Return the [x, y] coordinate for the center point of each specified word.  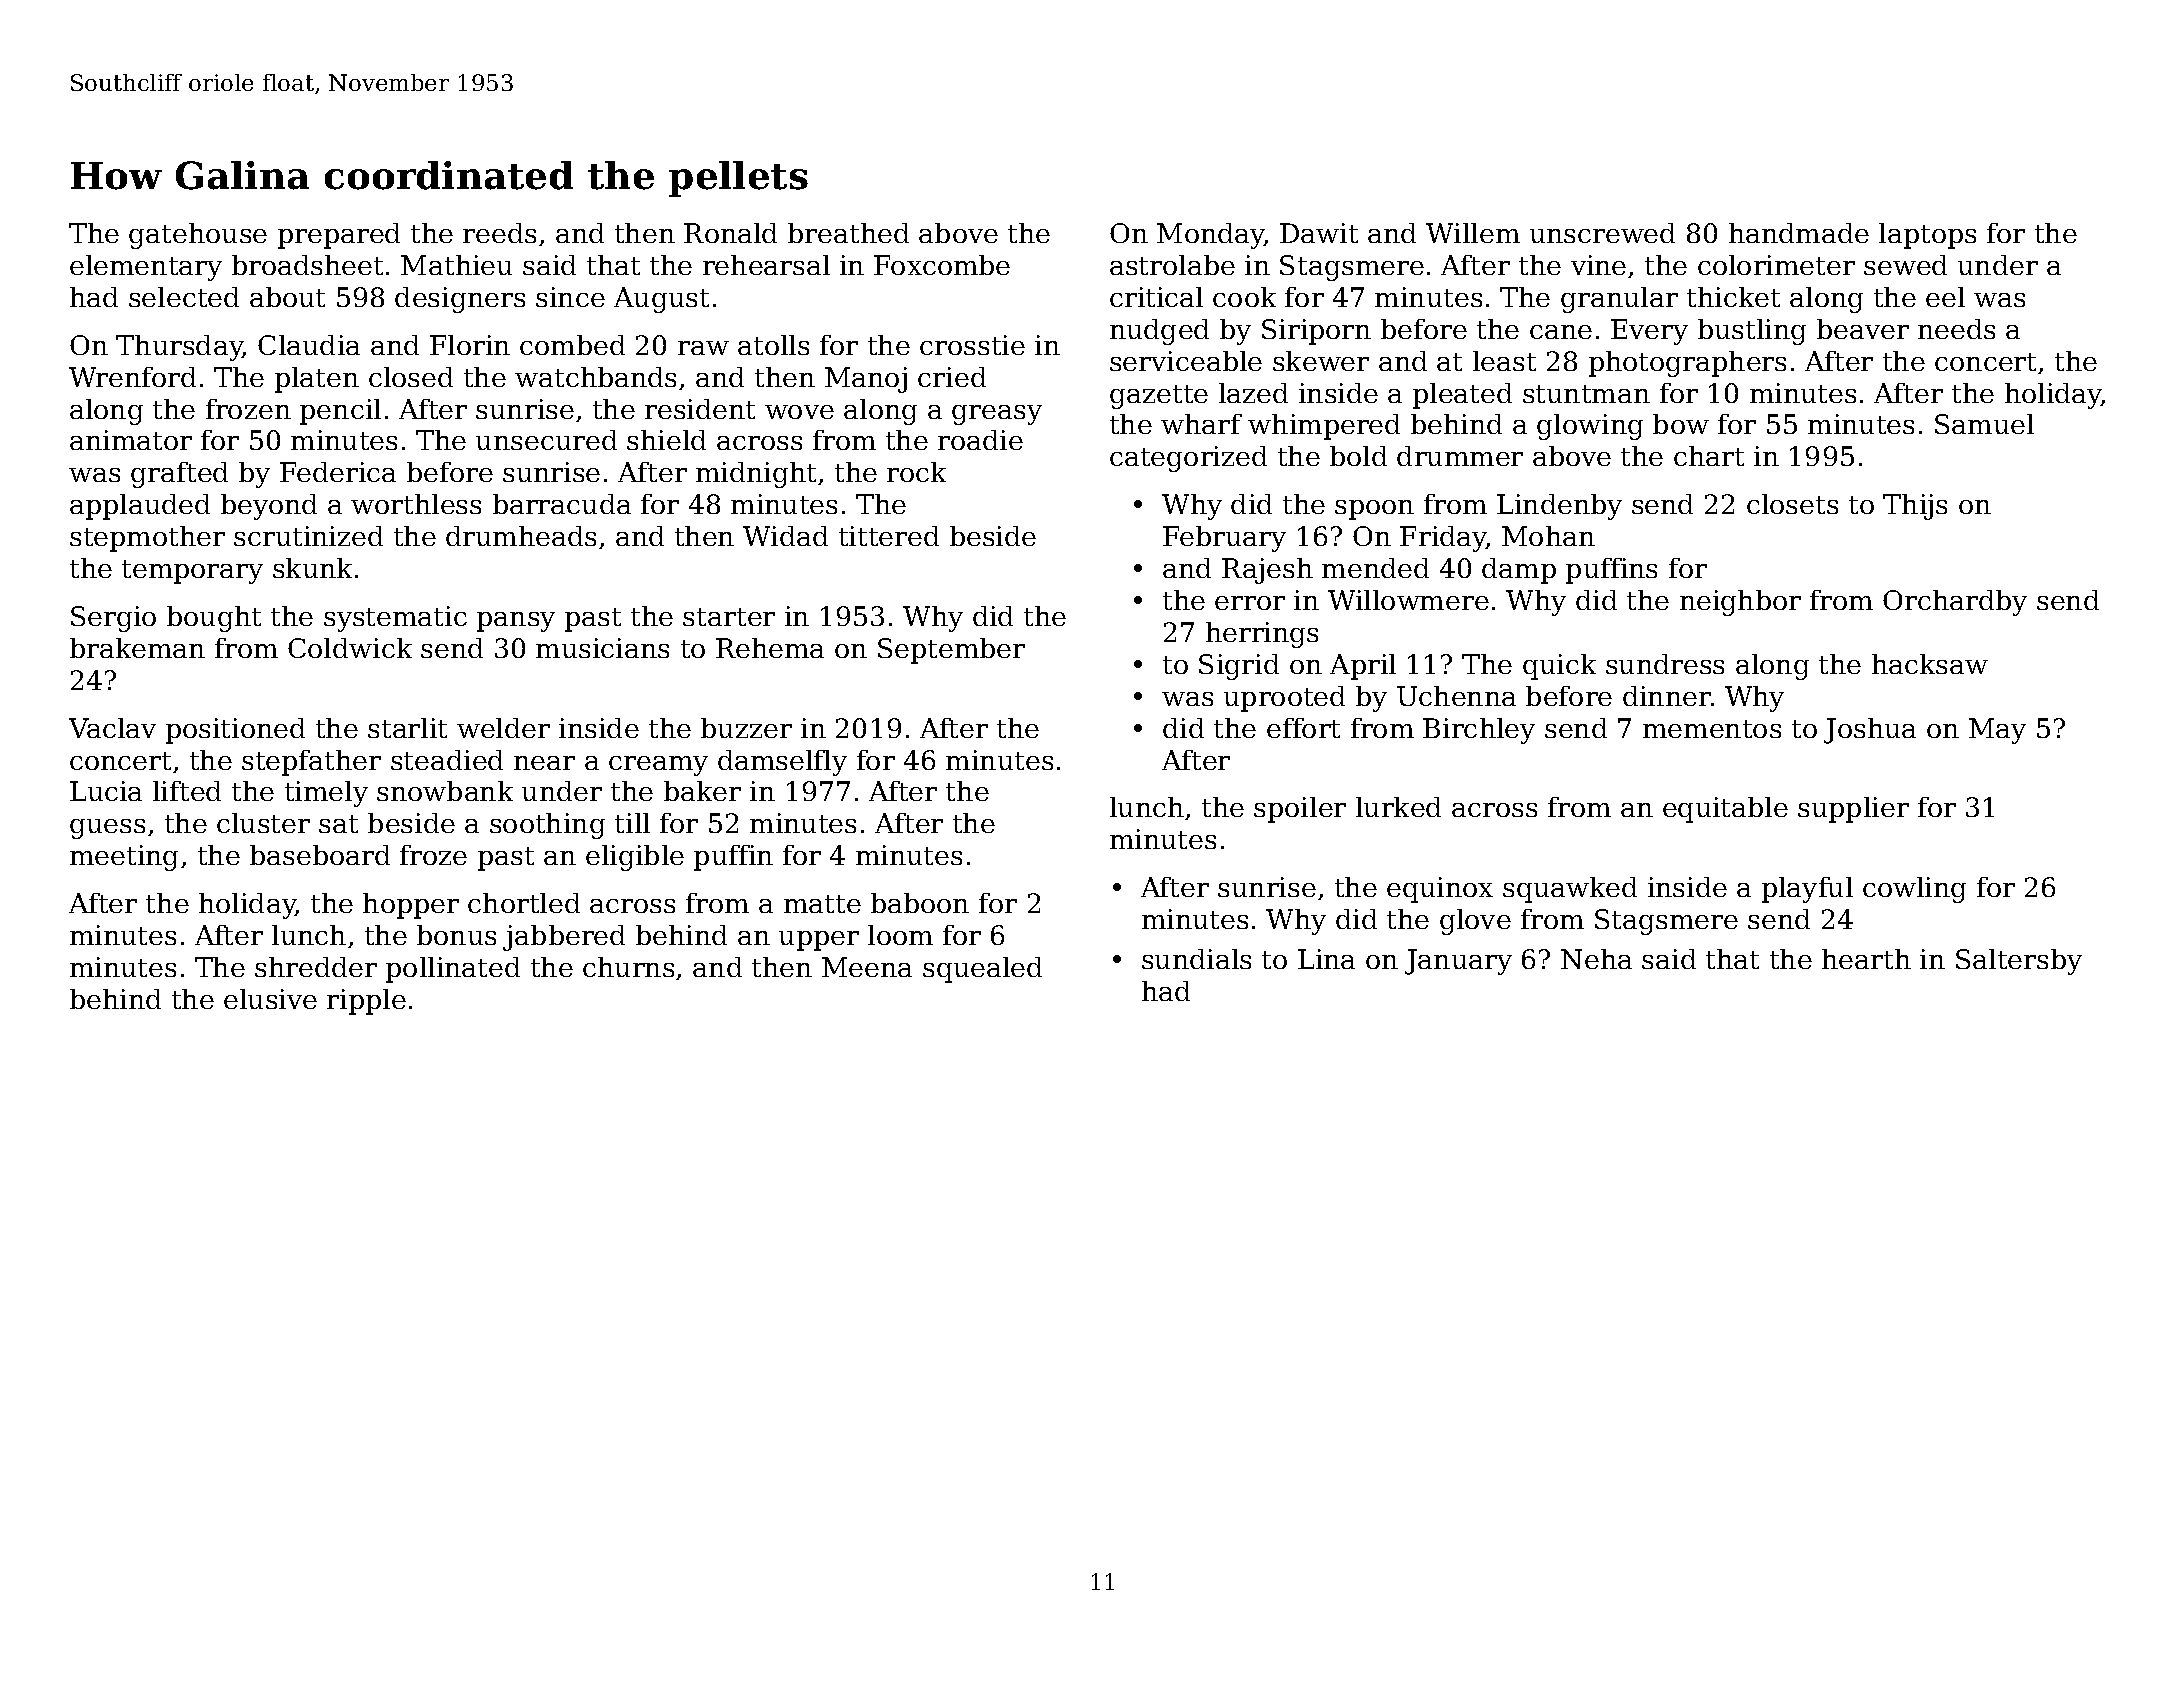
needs [1956, 329]
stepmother [147, 539]
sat [338, 824]
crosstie [972, 345]
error [1250, 603]
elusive [270, 999]
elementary [146, 268]
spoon [1374, 510]
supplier [1853, 810]
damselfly [782, 763]
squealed [982, 970]
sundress [1665, 664]
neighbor [1740, 603]
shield [666, 440]
